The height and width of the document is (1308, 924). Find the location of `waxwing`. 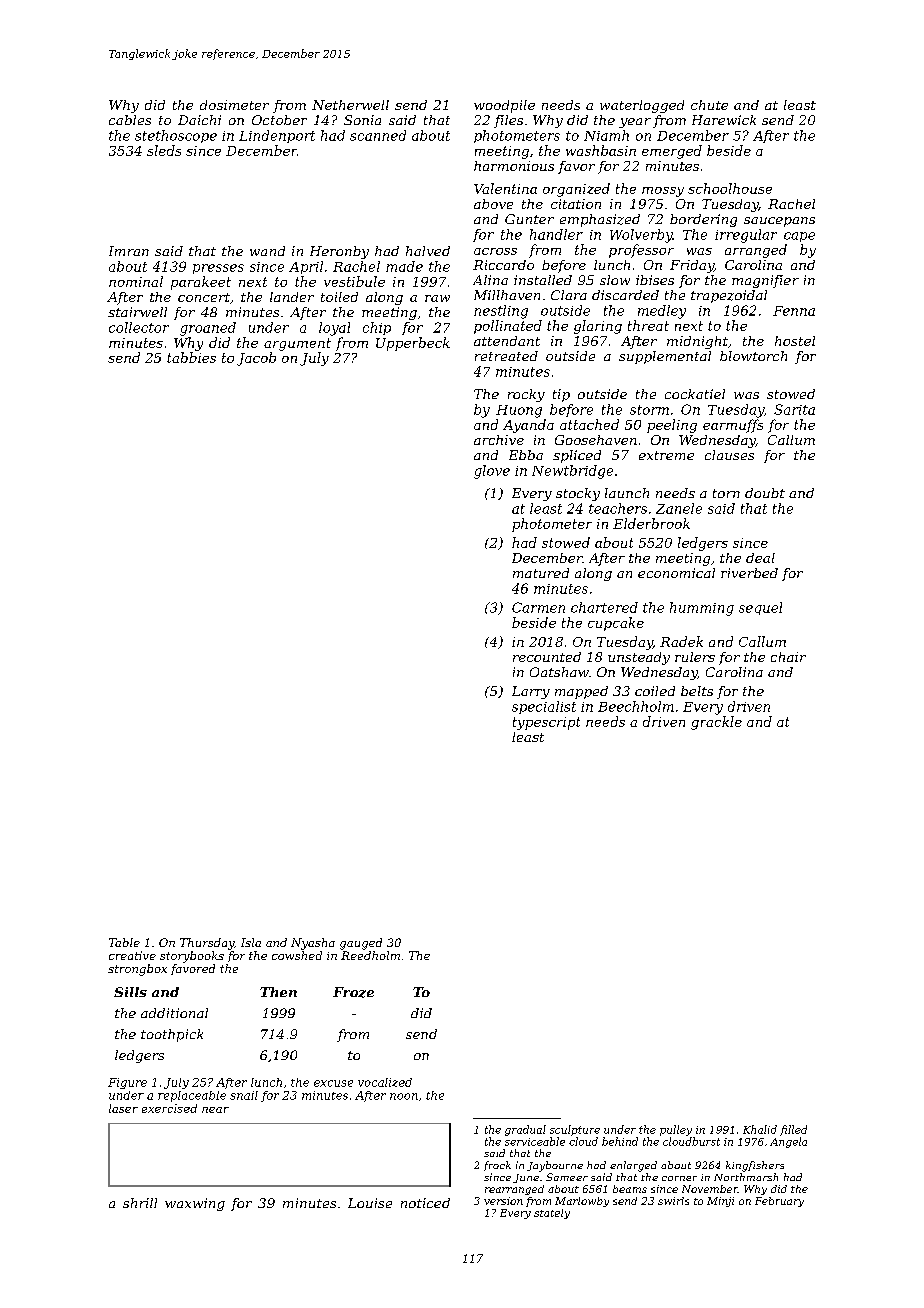

waxwing is located at coordinates (195, 1204).
